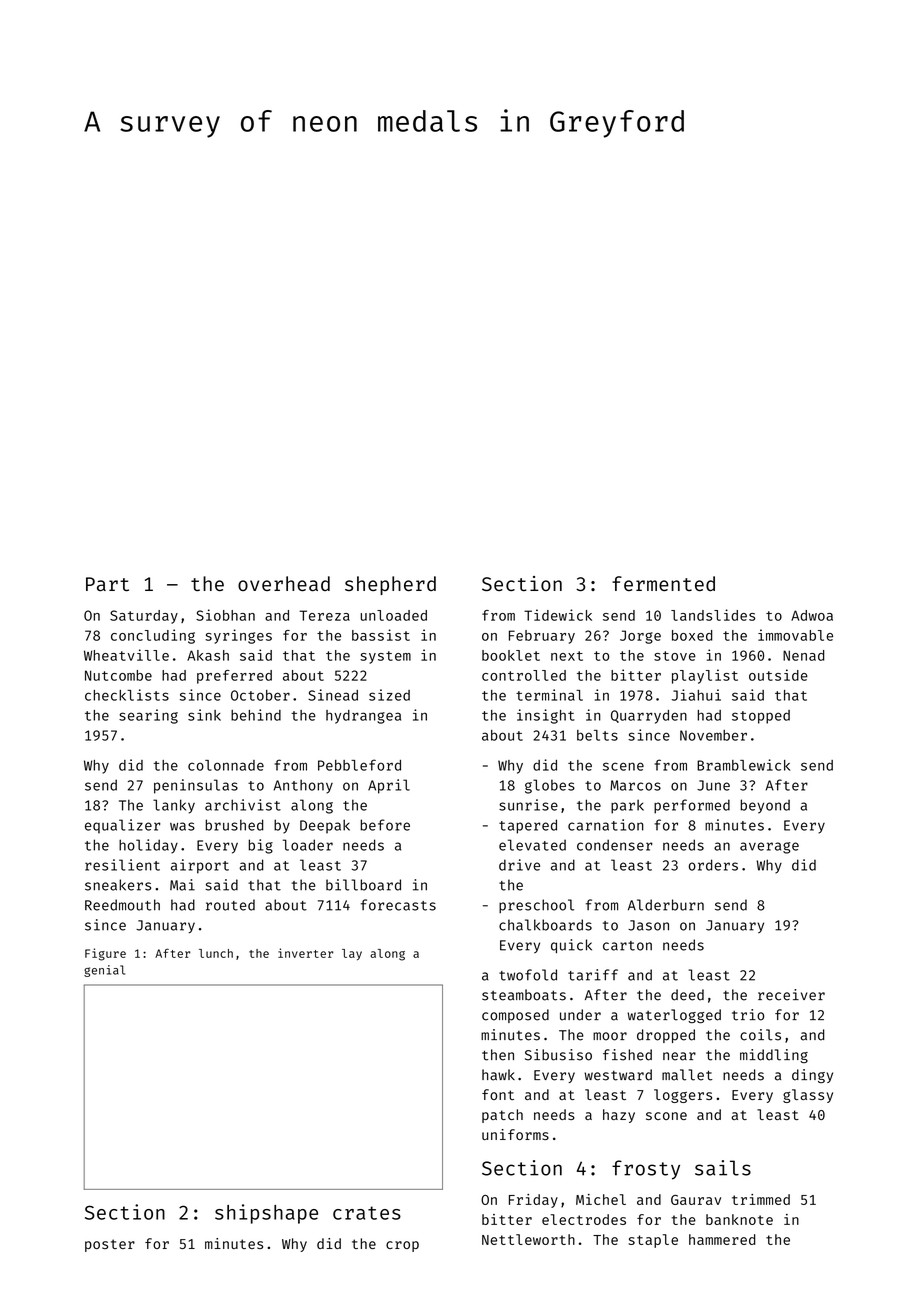 This image has width=924, height=1308. What do you see at coordinates (618, 1075) in the image?
I see `westward` at bounding box center [618, 1075].
